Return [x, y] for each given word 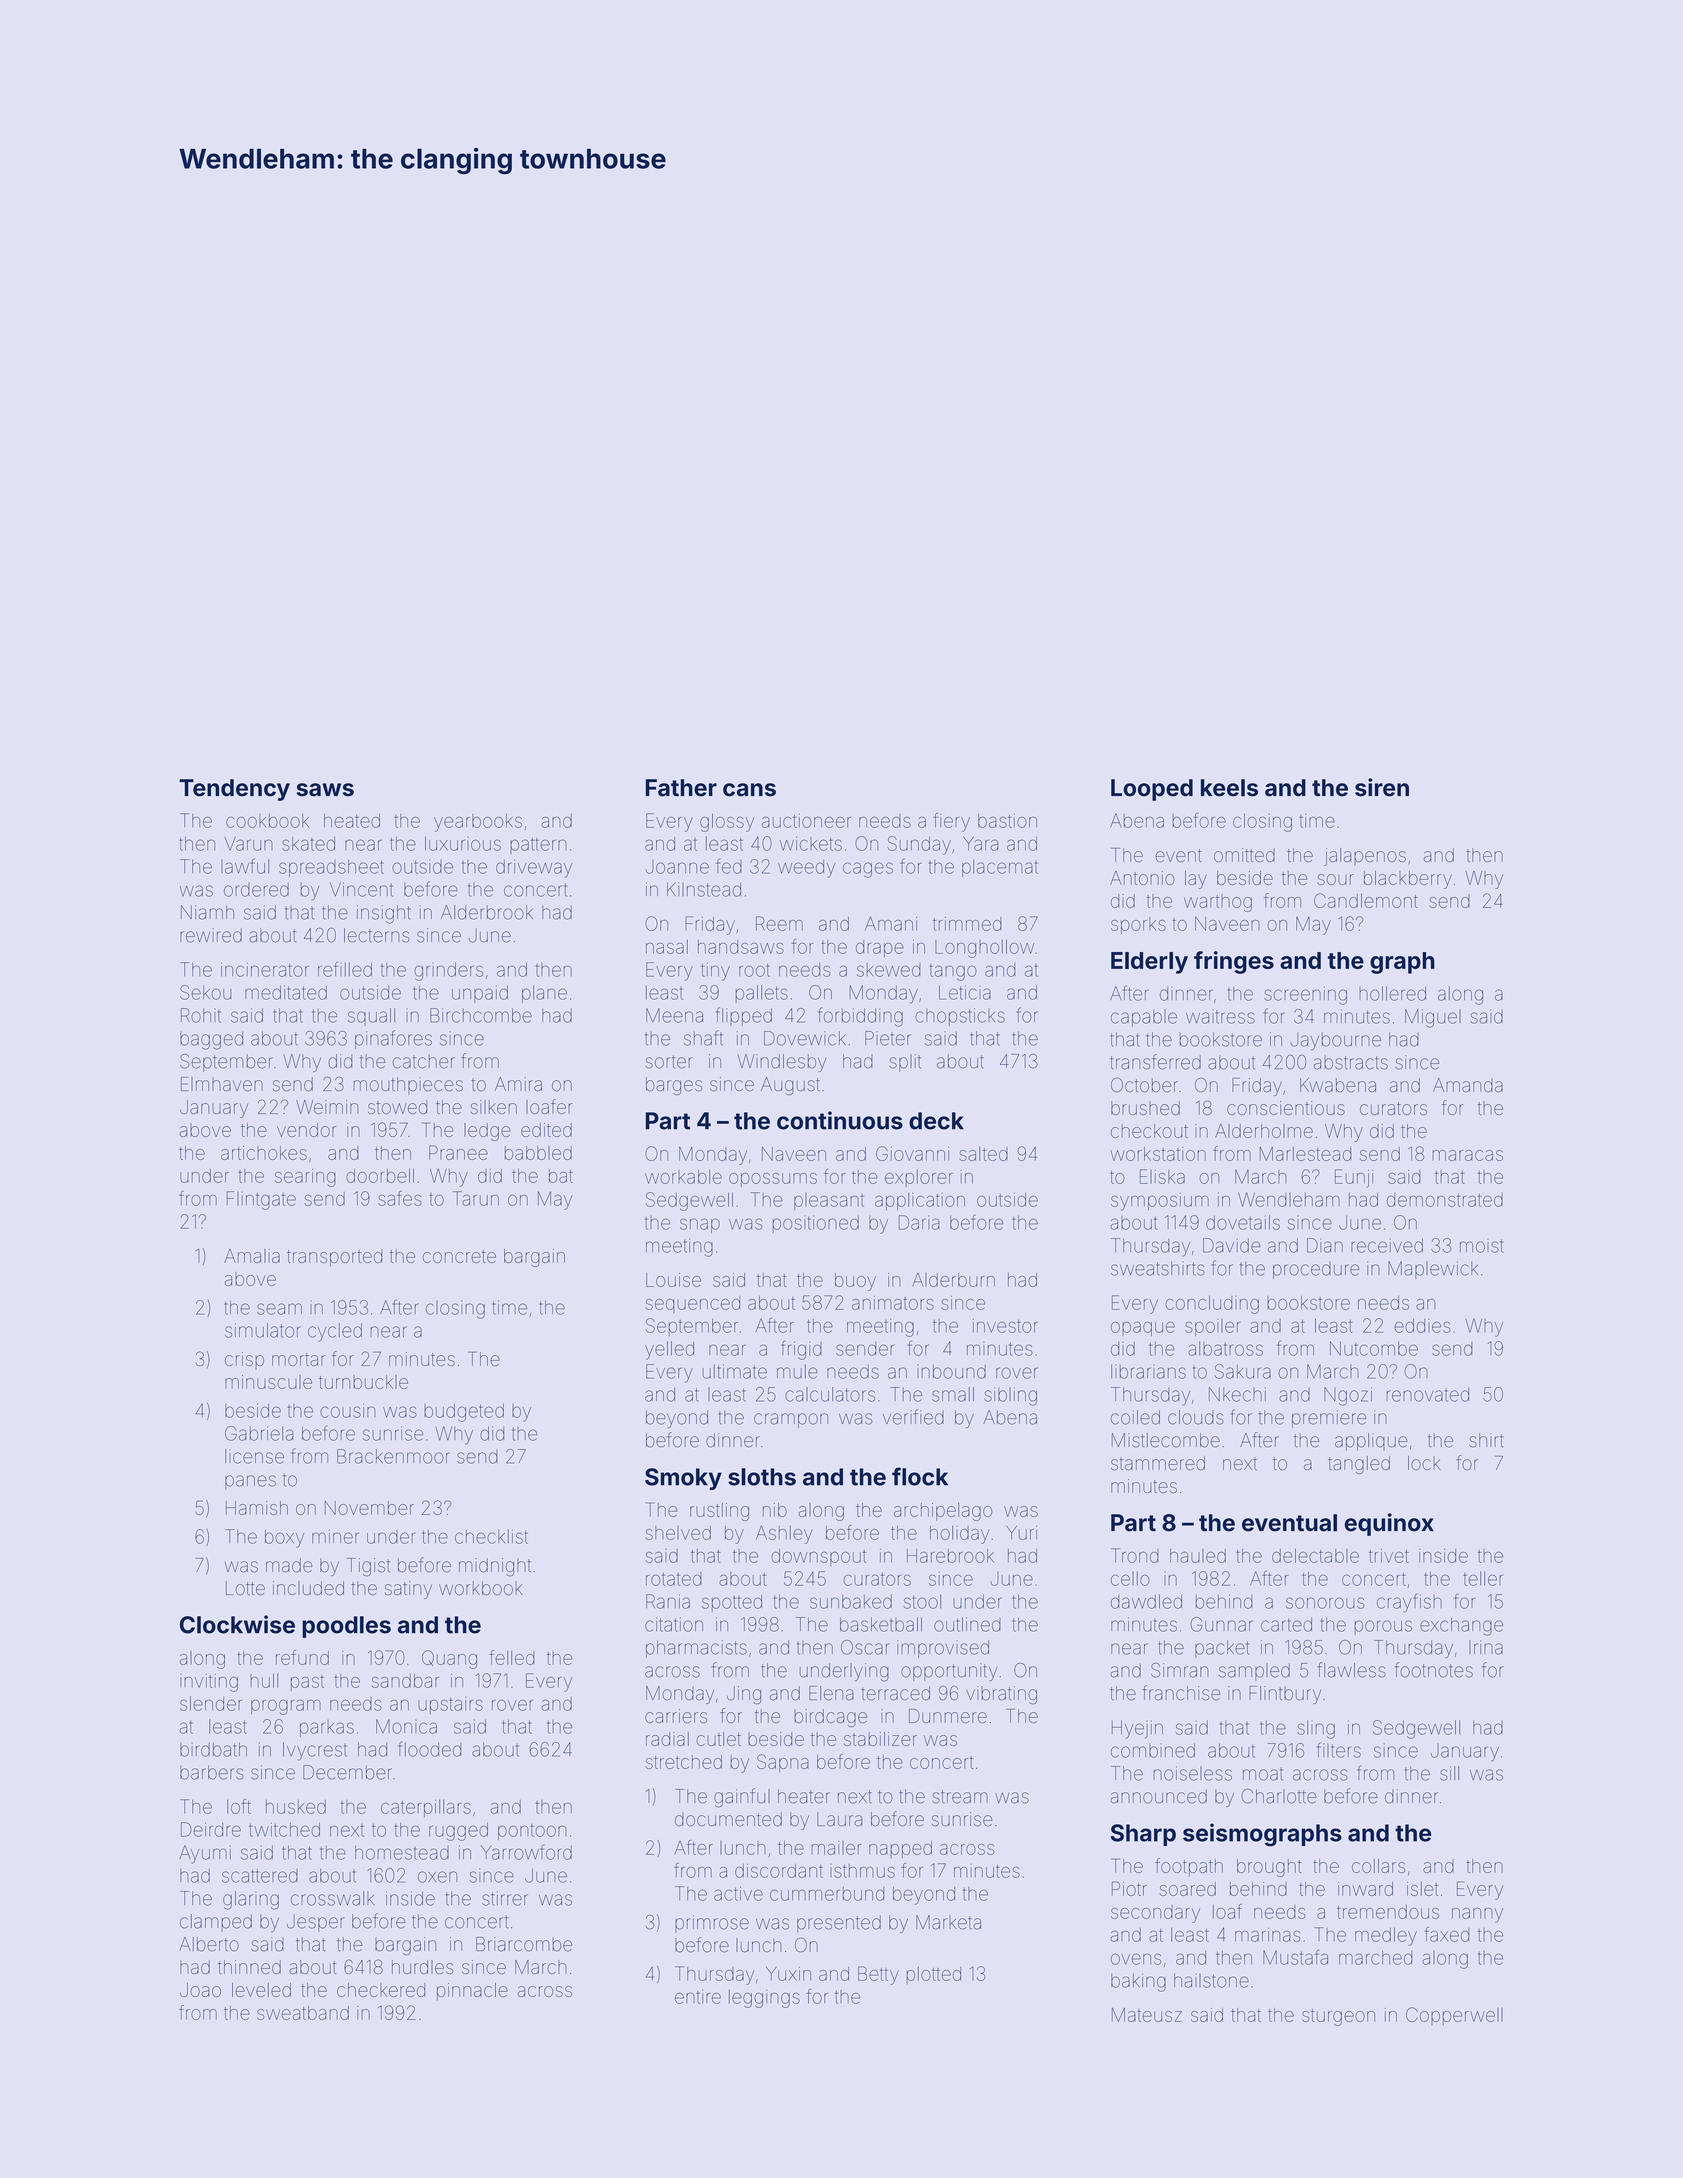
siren [1382, 787]
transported [334, 1258]
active [738, 1893]
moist [1482, 1246]
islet [1422, 1889]
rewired [211, 935]
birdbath [213, 1749]
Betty [878, 1975]
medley [1386, 1937]
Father [681, 788]
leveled [261, 1990]
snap [700, 1225]
